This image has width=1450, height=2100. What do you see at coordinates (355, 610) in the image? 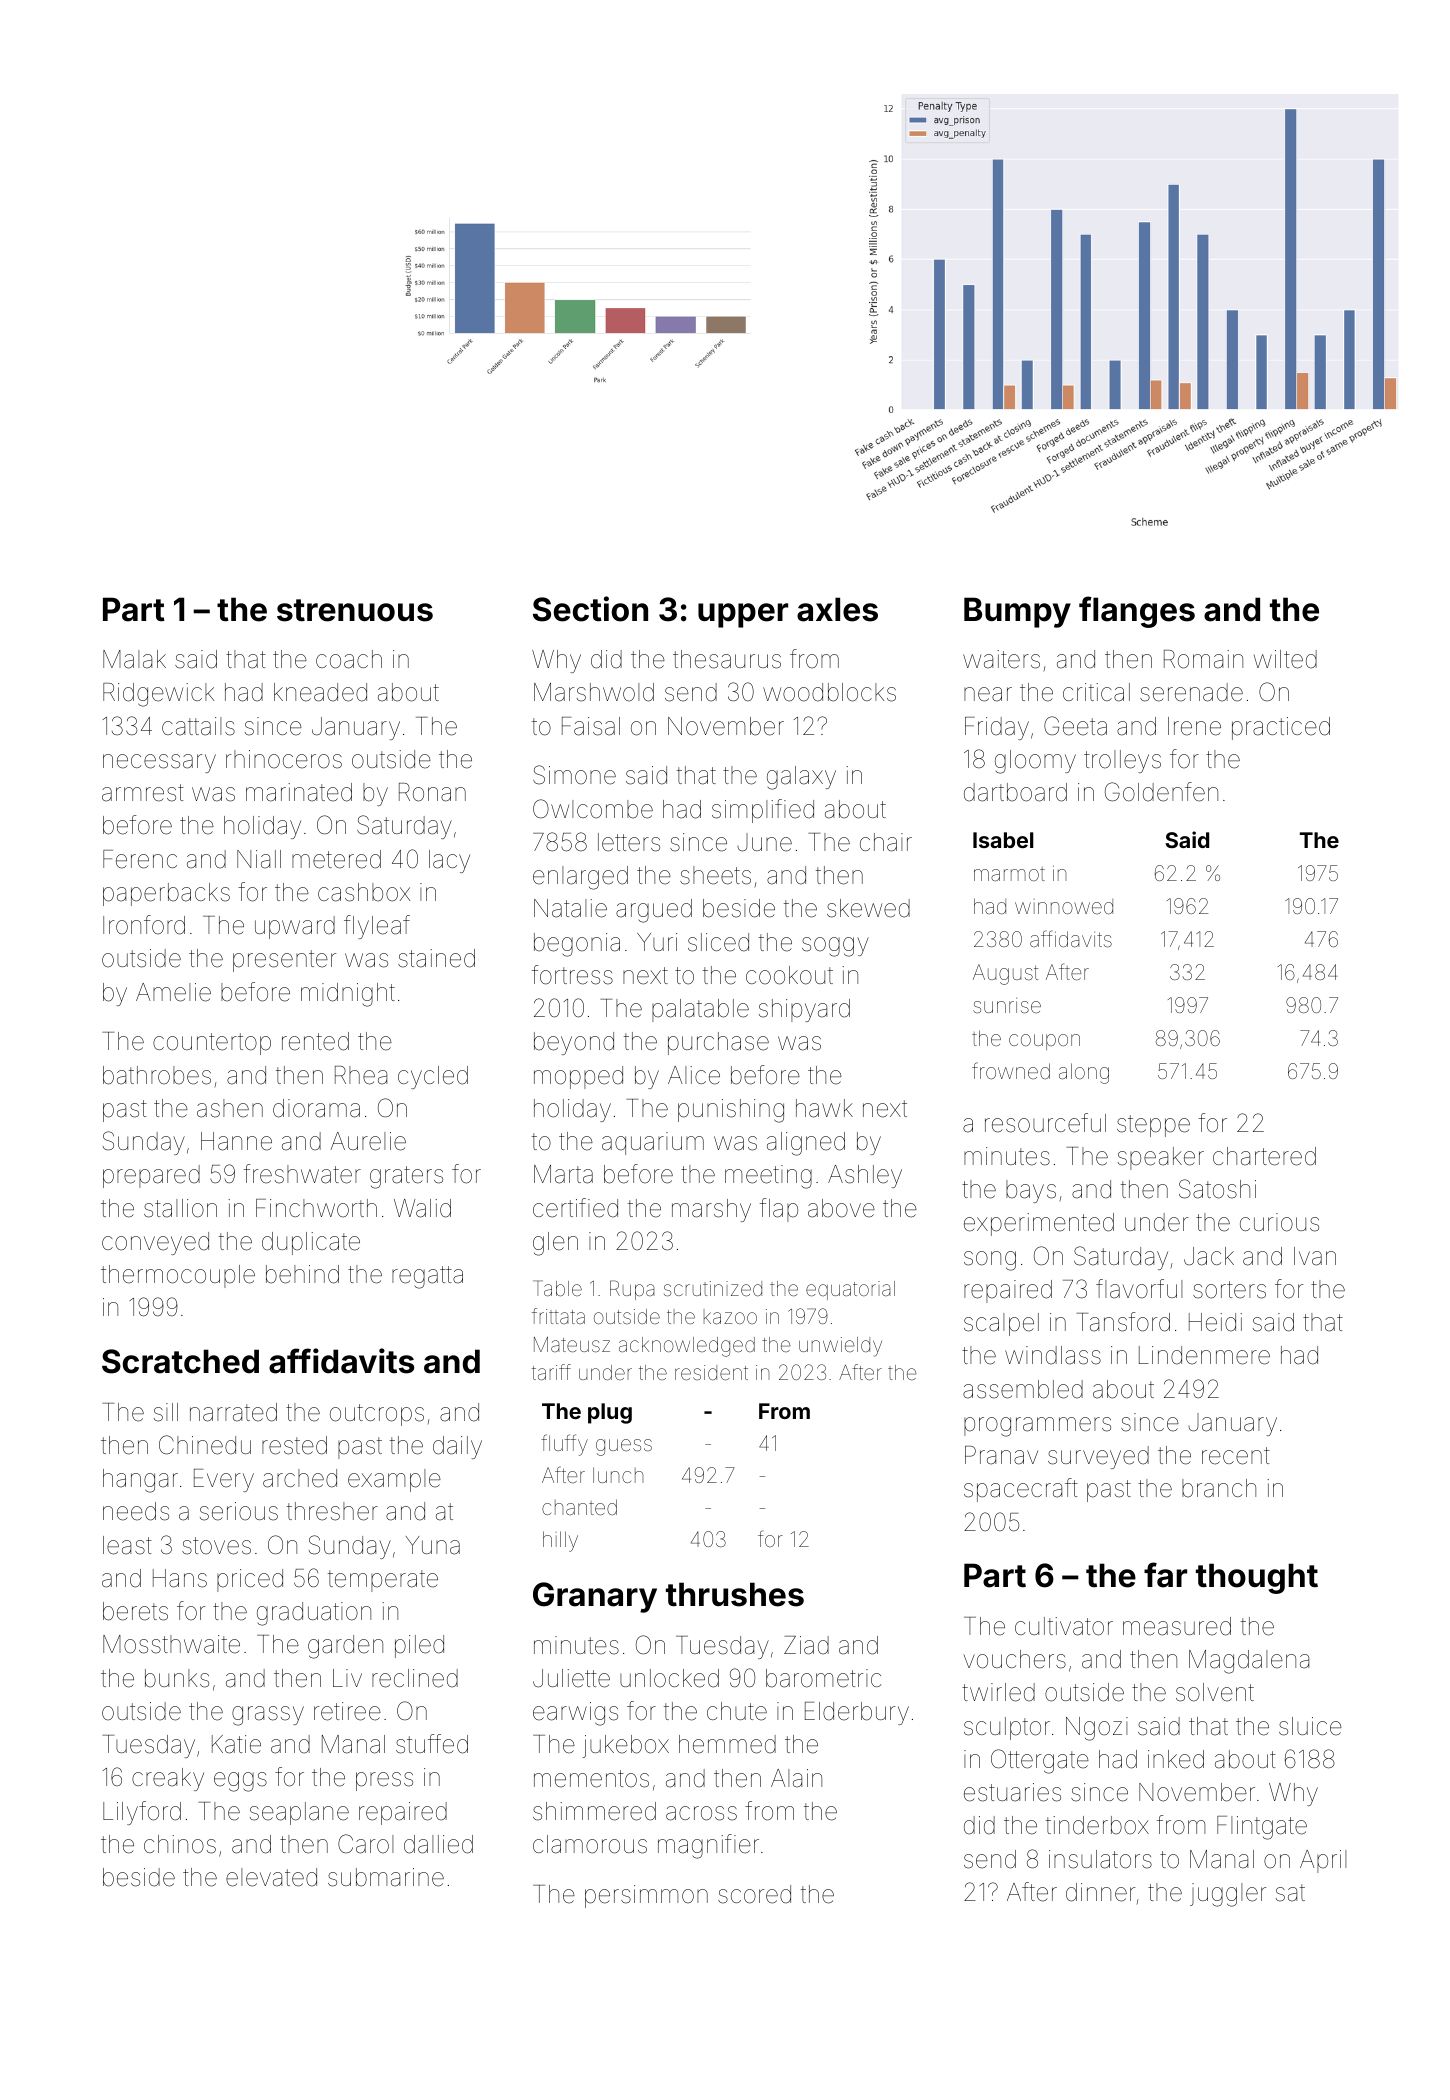
I see `strenuous` at bounding box center [355, 610].
